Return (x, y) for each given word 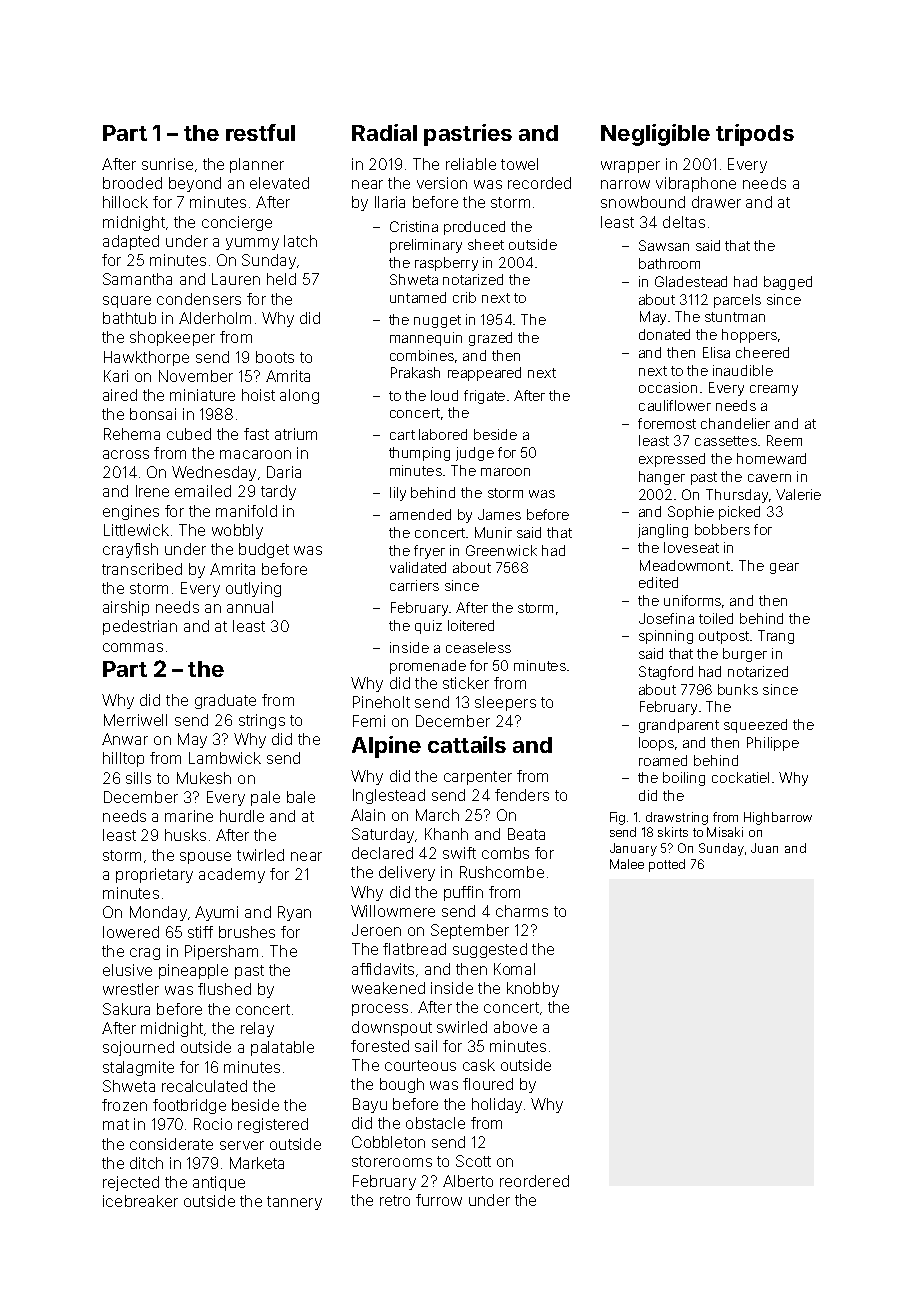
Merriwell (135, 720)
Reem (784, 440)
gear (784, 568)
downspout (392, 1028)
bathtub (129, 318)
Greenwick (501, 550)
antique (219, 1183)
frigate (484, 397)
